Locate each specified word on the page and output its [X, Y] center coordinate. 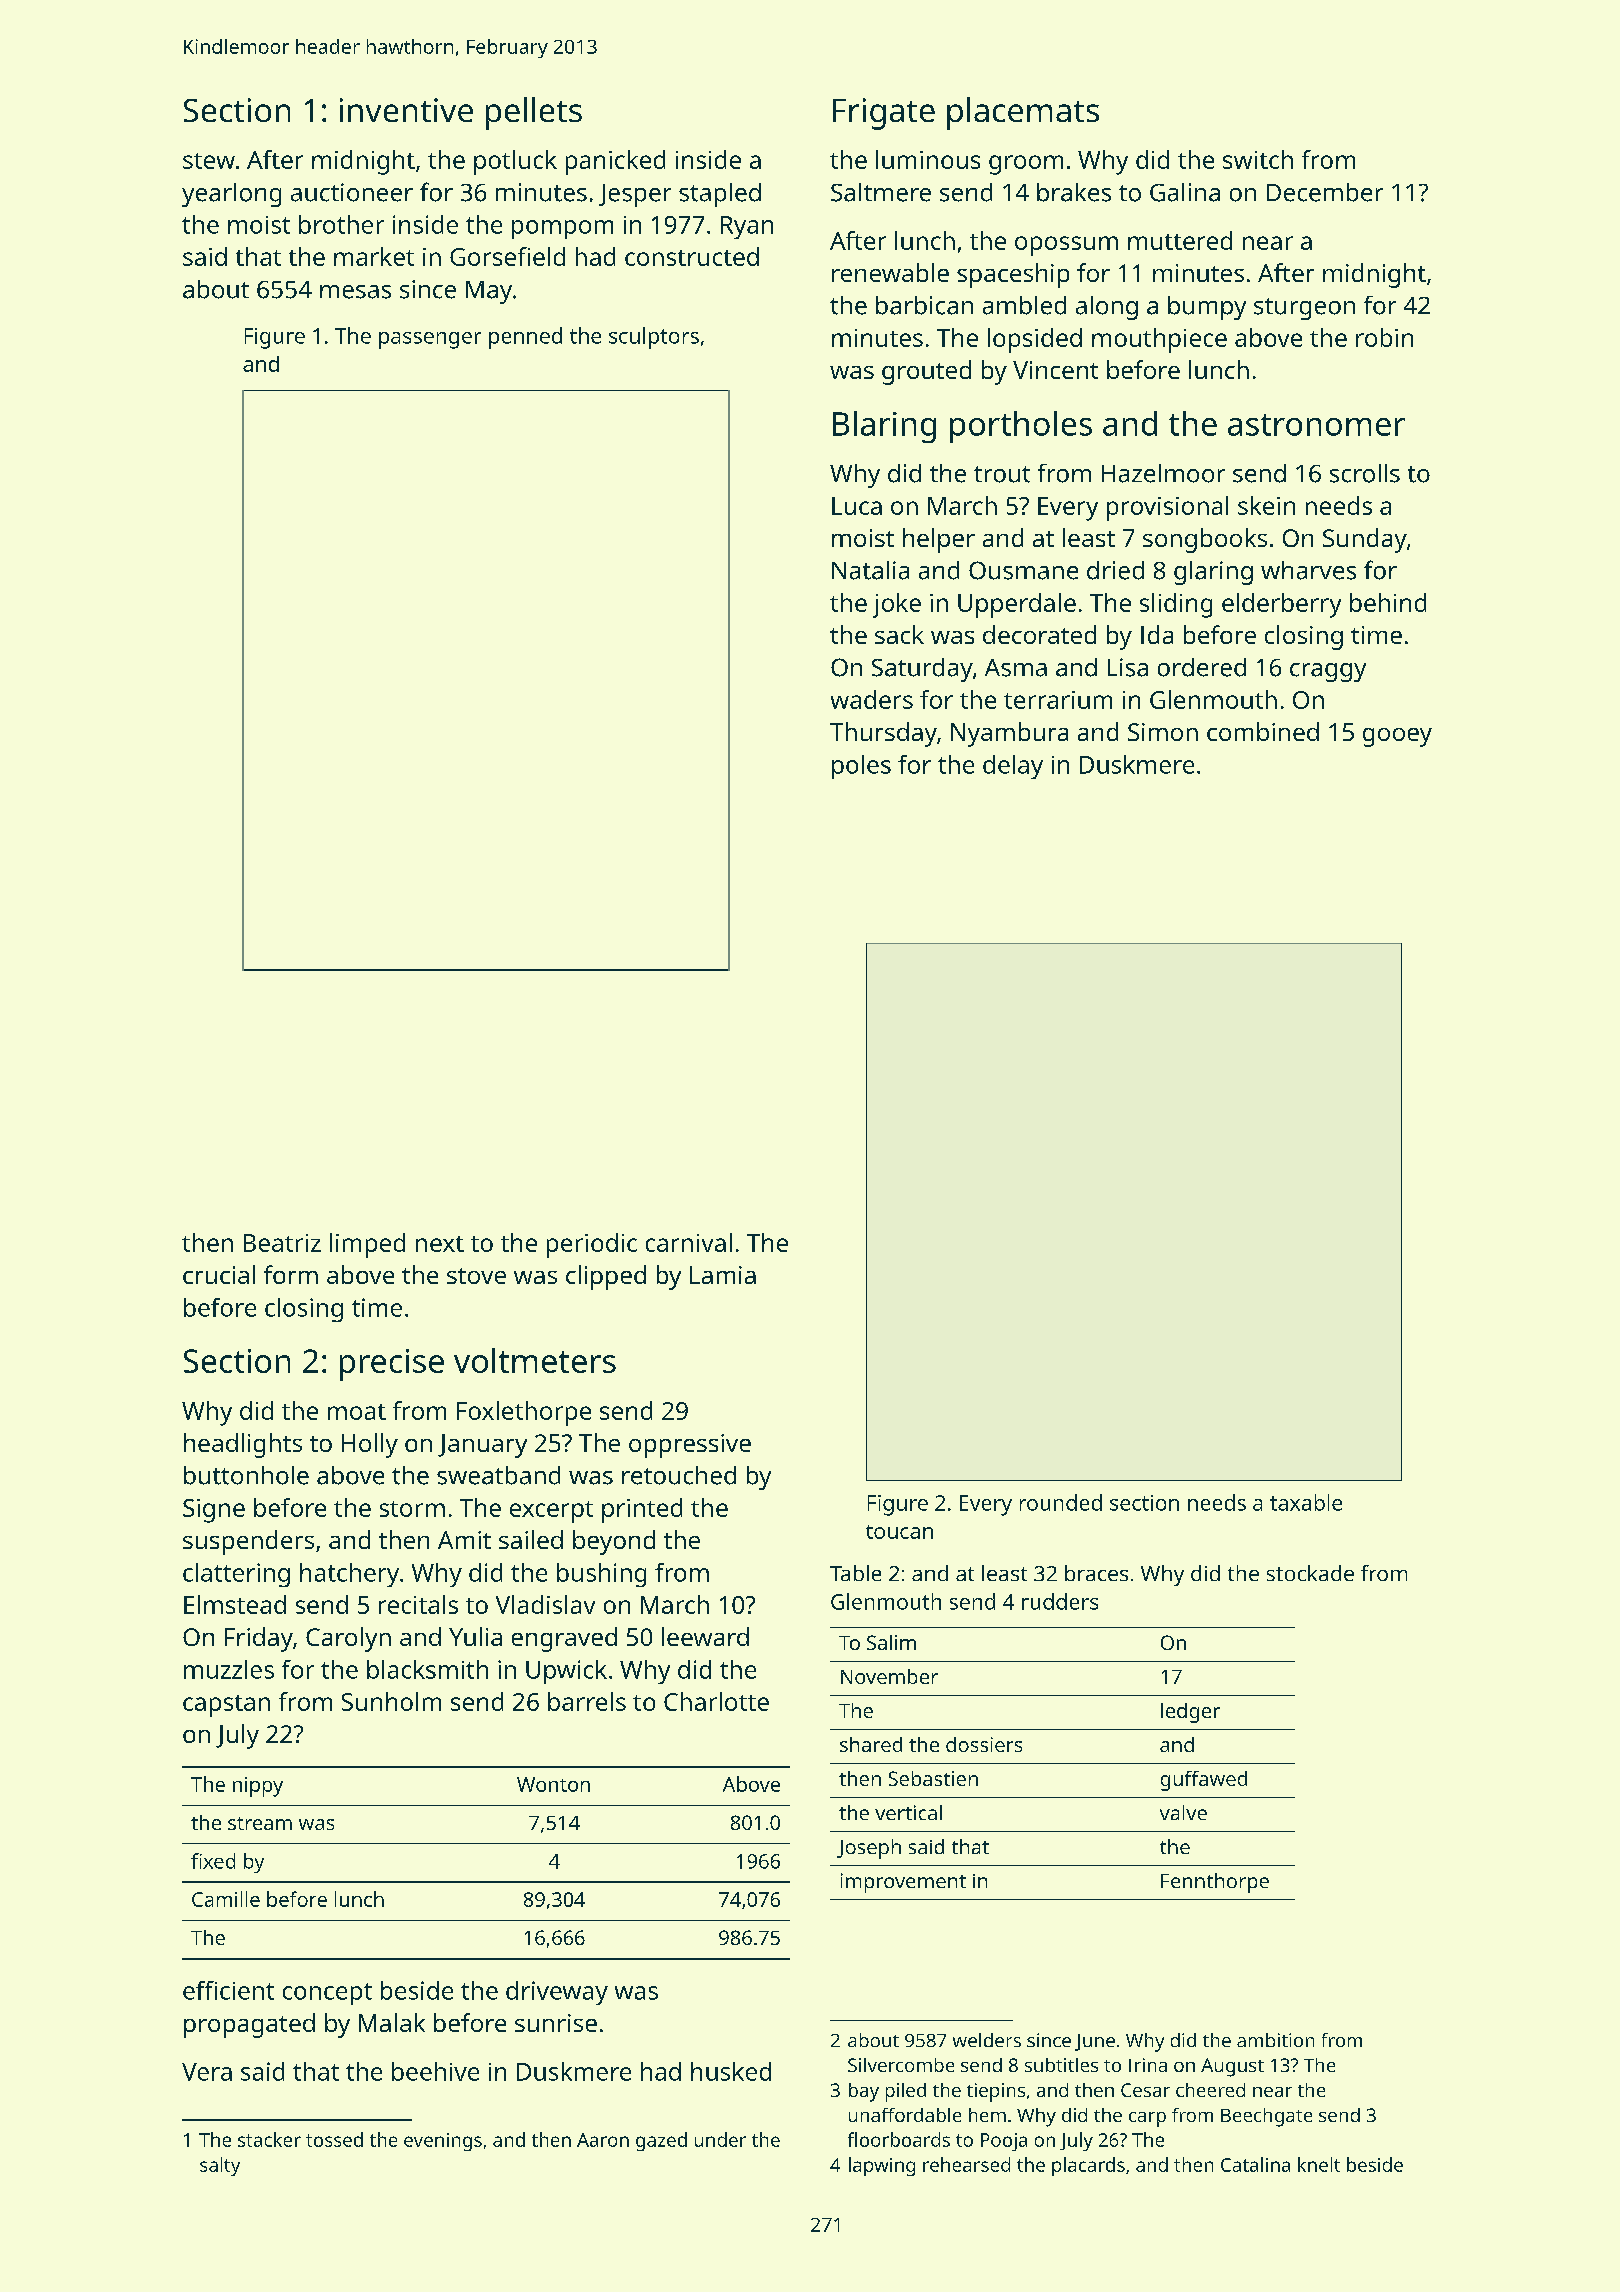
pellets [534, 113]
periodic [592, 1245]
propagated [249, 2025]
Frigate [884, 114]
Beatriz [282, 1243]
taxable [1306, 1502]
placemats [1023, 113]
